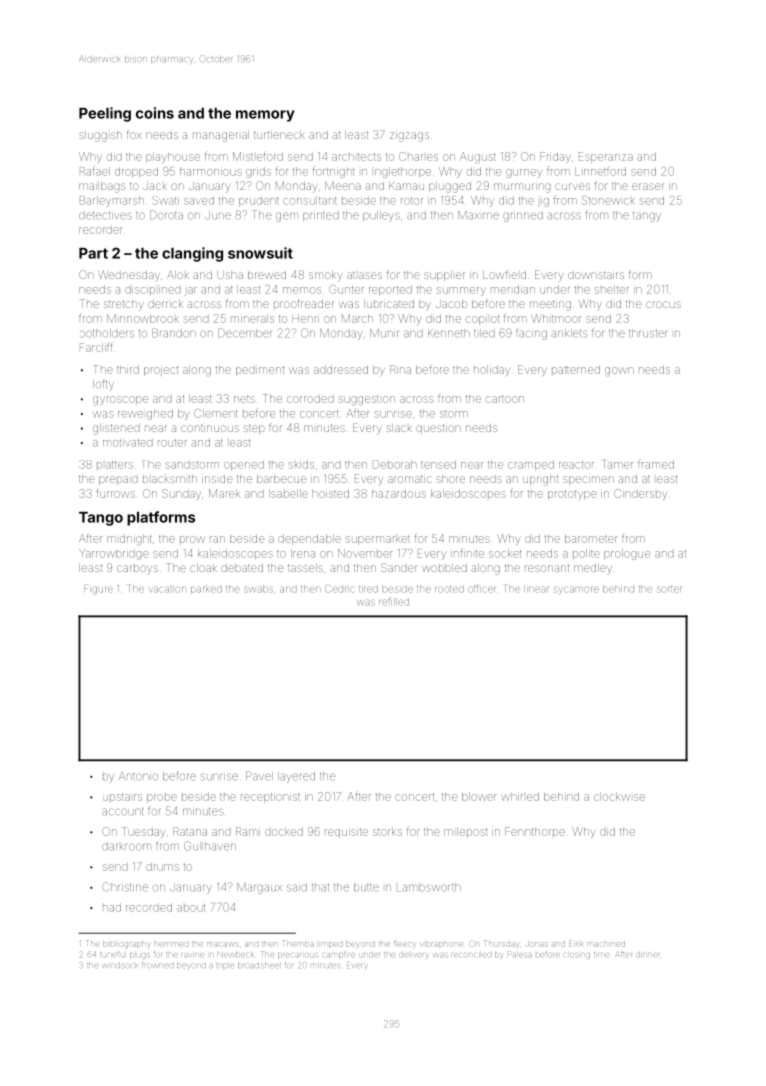 This page has height=1086, width=766. What do you see at coordinates (210, 846) in the page?
I see `Gullhaven` at bounding box center [210, 846].
